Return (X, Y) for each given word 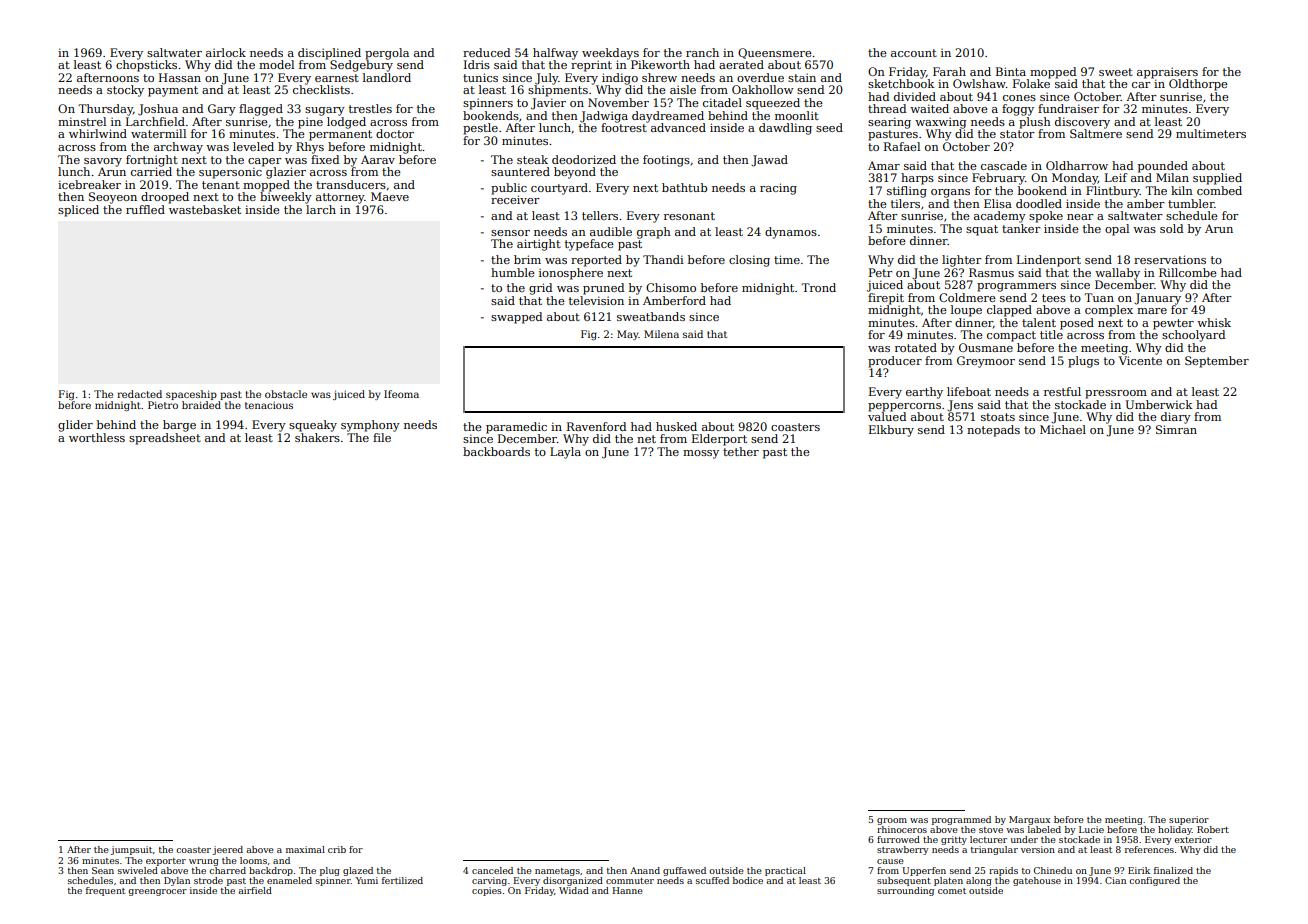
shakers (317, 437)
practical (785, 871)
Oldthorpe (1198, 85)
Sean (103, 870)
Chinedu (1053, 870)
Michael (1063, 429)
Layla (565, 453)
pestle (480, 129)
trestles (370, 108)
